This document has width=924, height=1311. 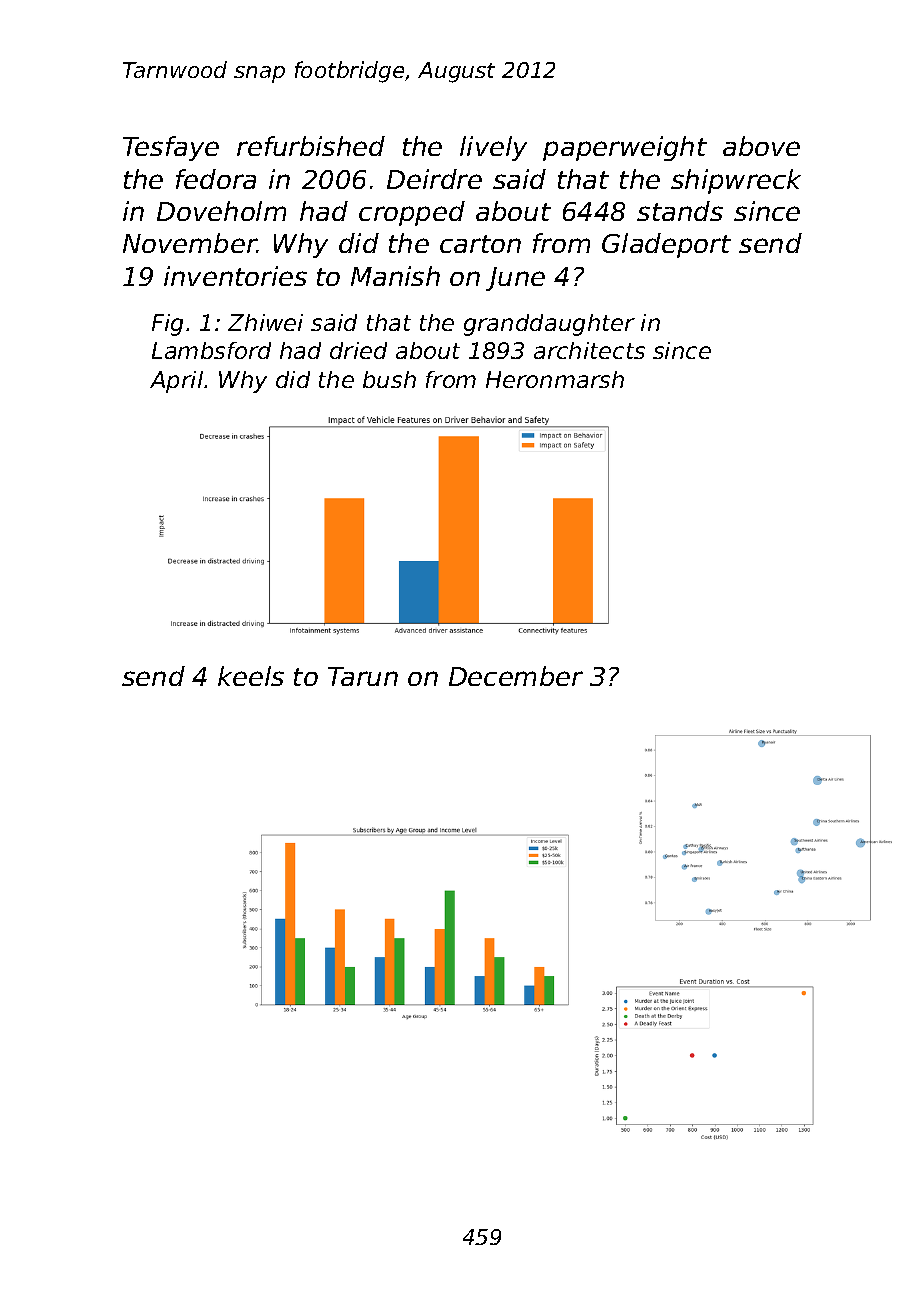 I want to click on Tarun, so click(x=363, y=676).
